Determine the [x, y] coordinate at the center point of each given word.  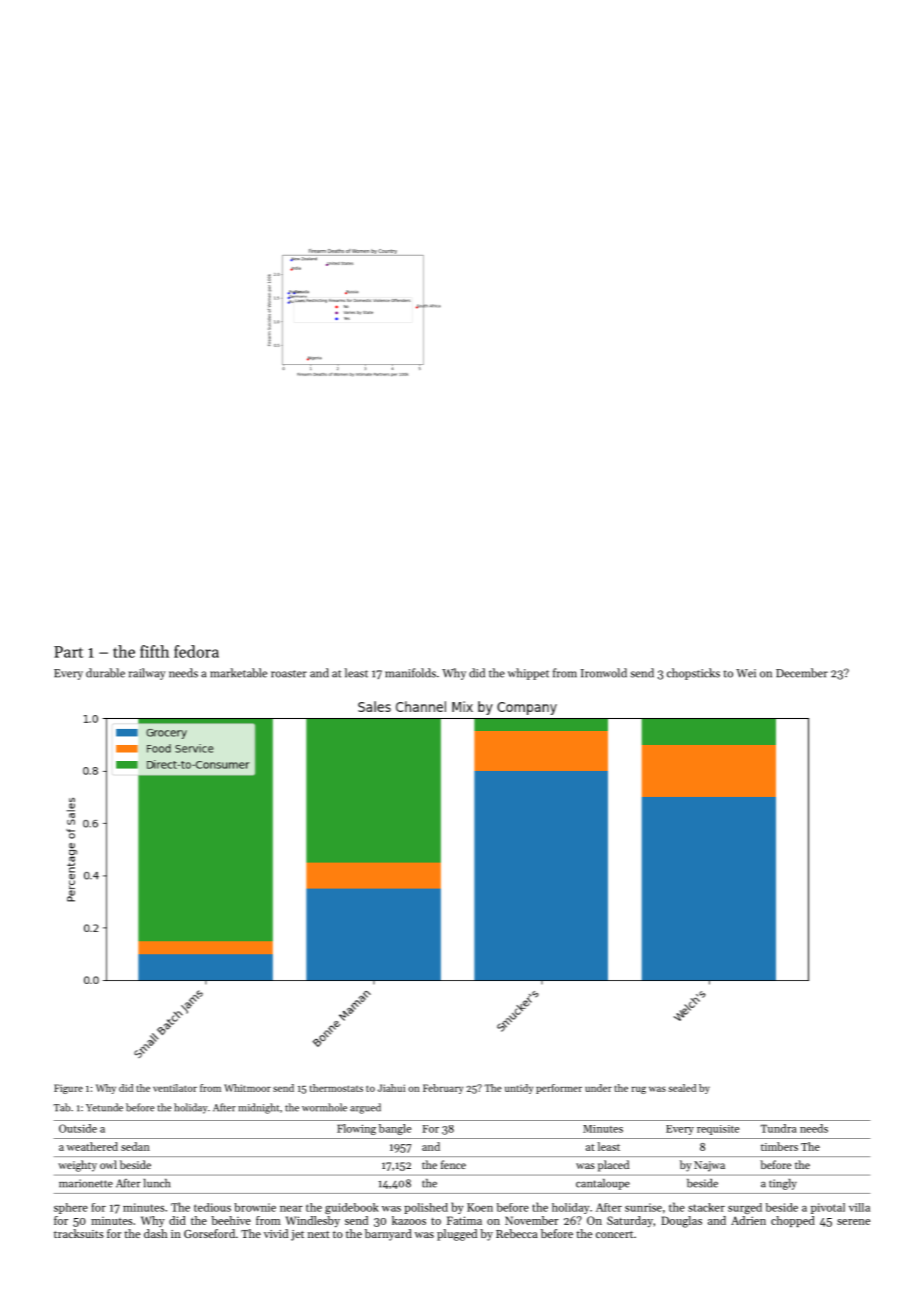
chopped [793, 1221]
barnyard [388, 1235]
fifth [154, 651]
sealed [682, 1088]
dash [155, 1233]
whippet [528, 674]
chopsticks [693, 674]
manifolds [410, 673]
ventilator [175, 1088]
